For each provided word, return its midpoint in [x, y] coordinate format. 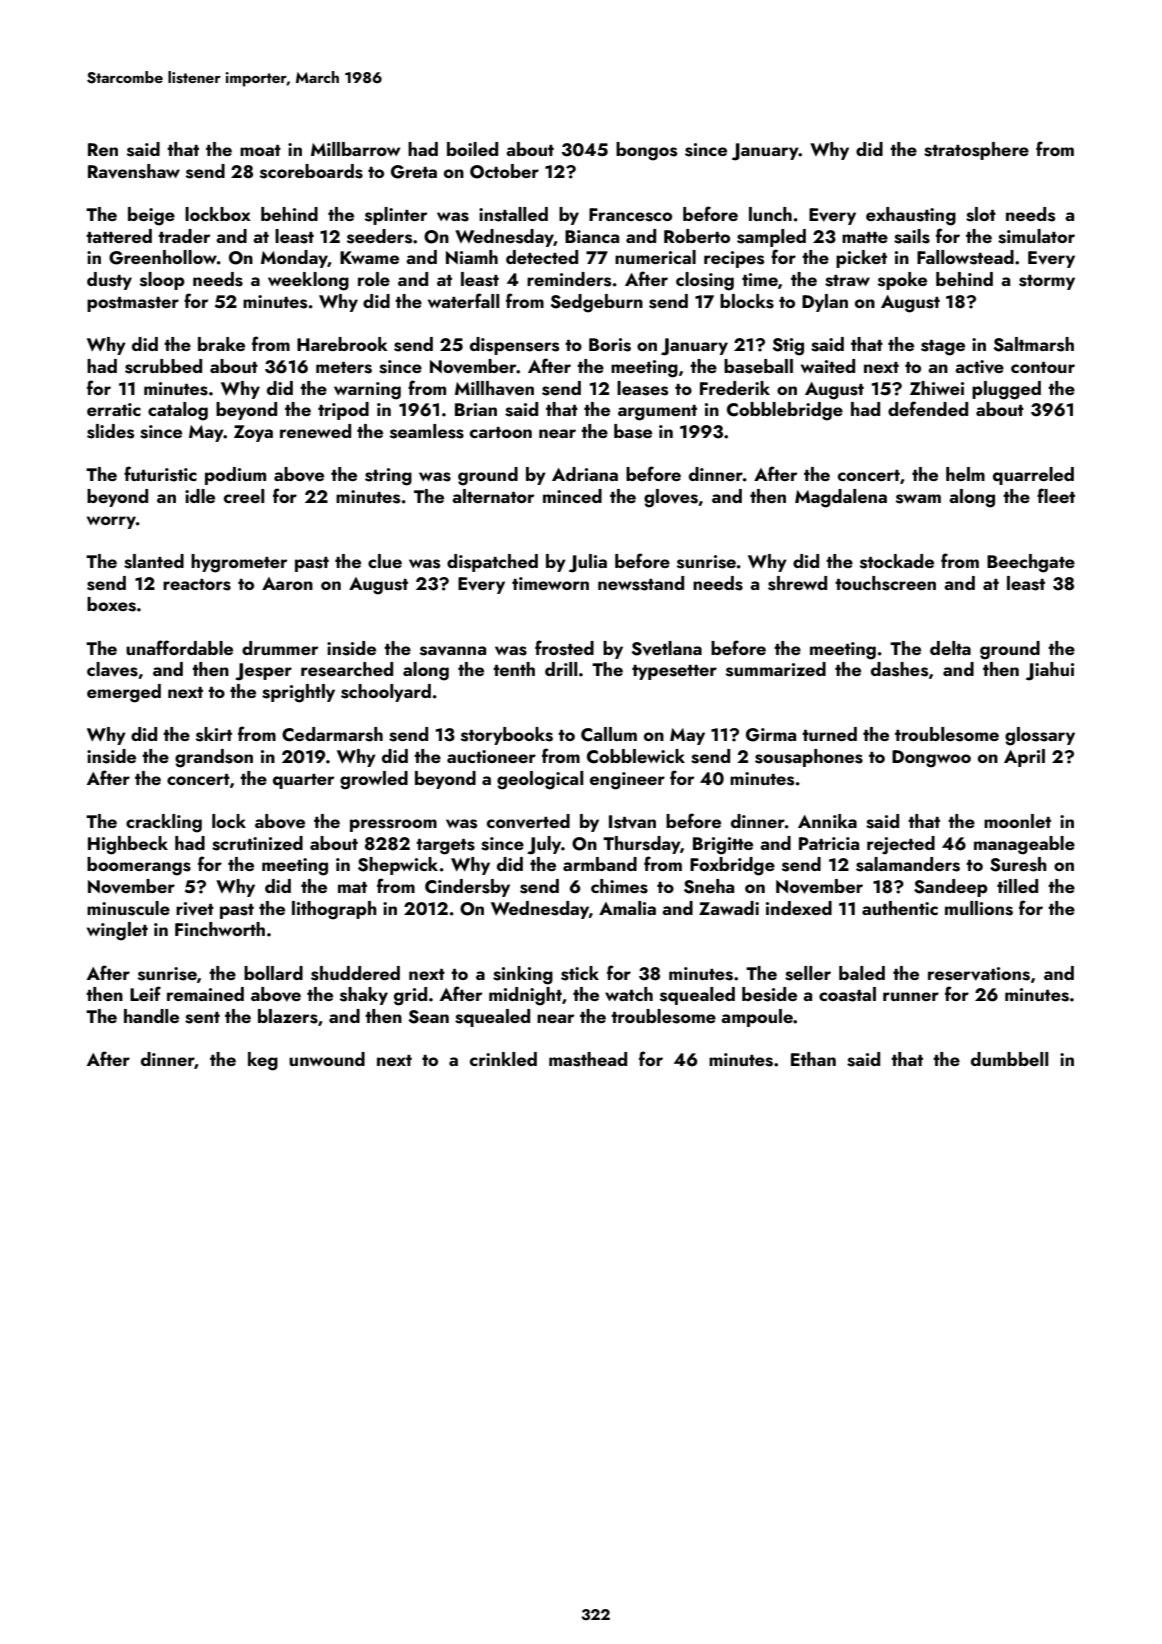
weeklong [308, 281]
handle [151, 1016]
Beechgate [1031, 563]
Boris [610, 345]
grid [410, 996]
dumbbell [1009, 1059]
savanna [453, 651]
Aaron [287, 583]
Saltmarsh [1033, 344]
